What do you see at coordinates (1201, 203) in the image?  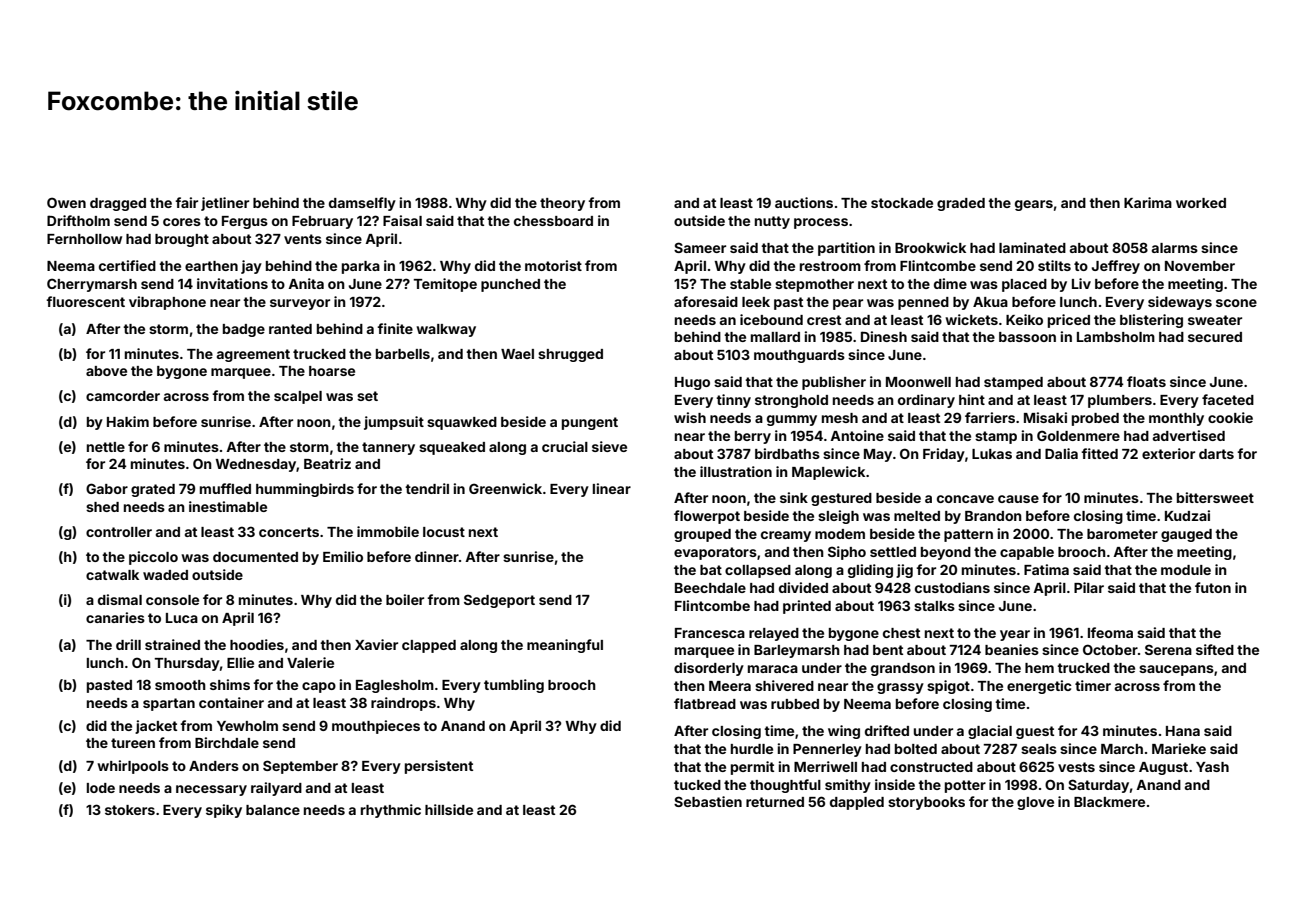 I see `worked` at bounding box center [1201, 203].
